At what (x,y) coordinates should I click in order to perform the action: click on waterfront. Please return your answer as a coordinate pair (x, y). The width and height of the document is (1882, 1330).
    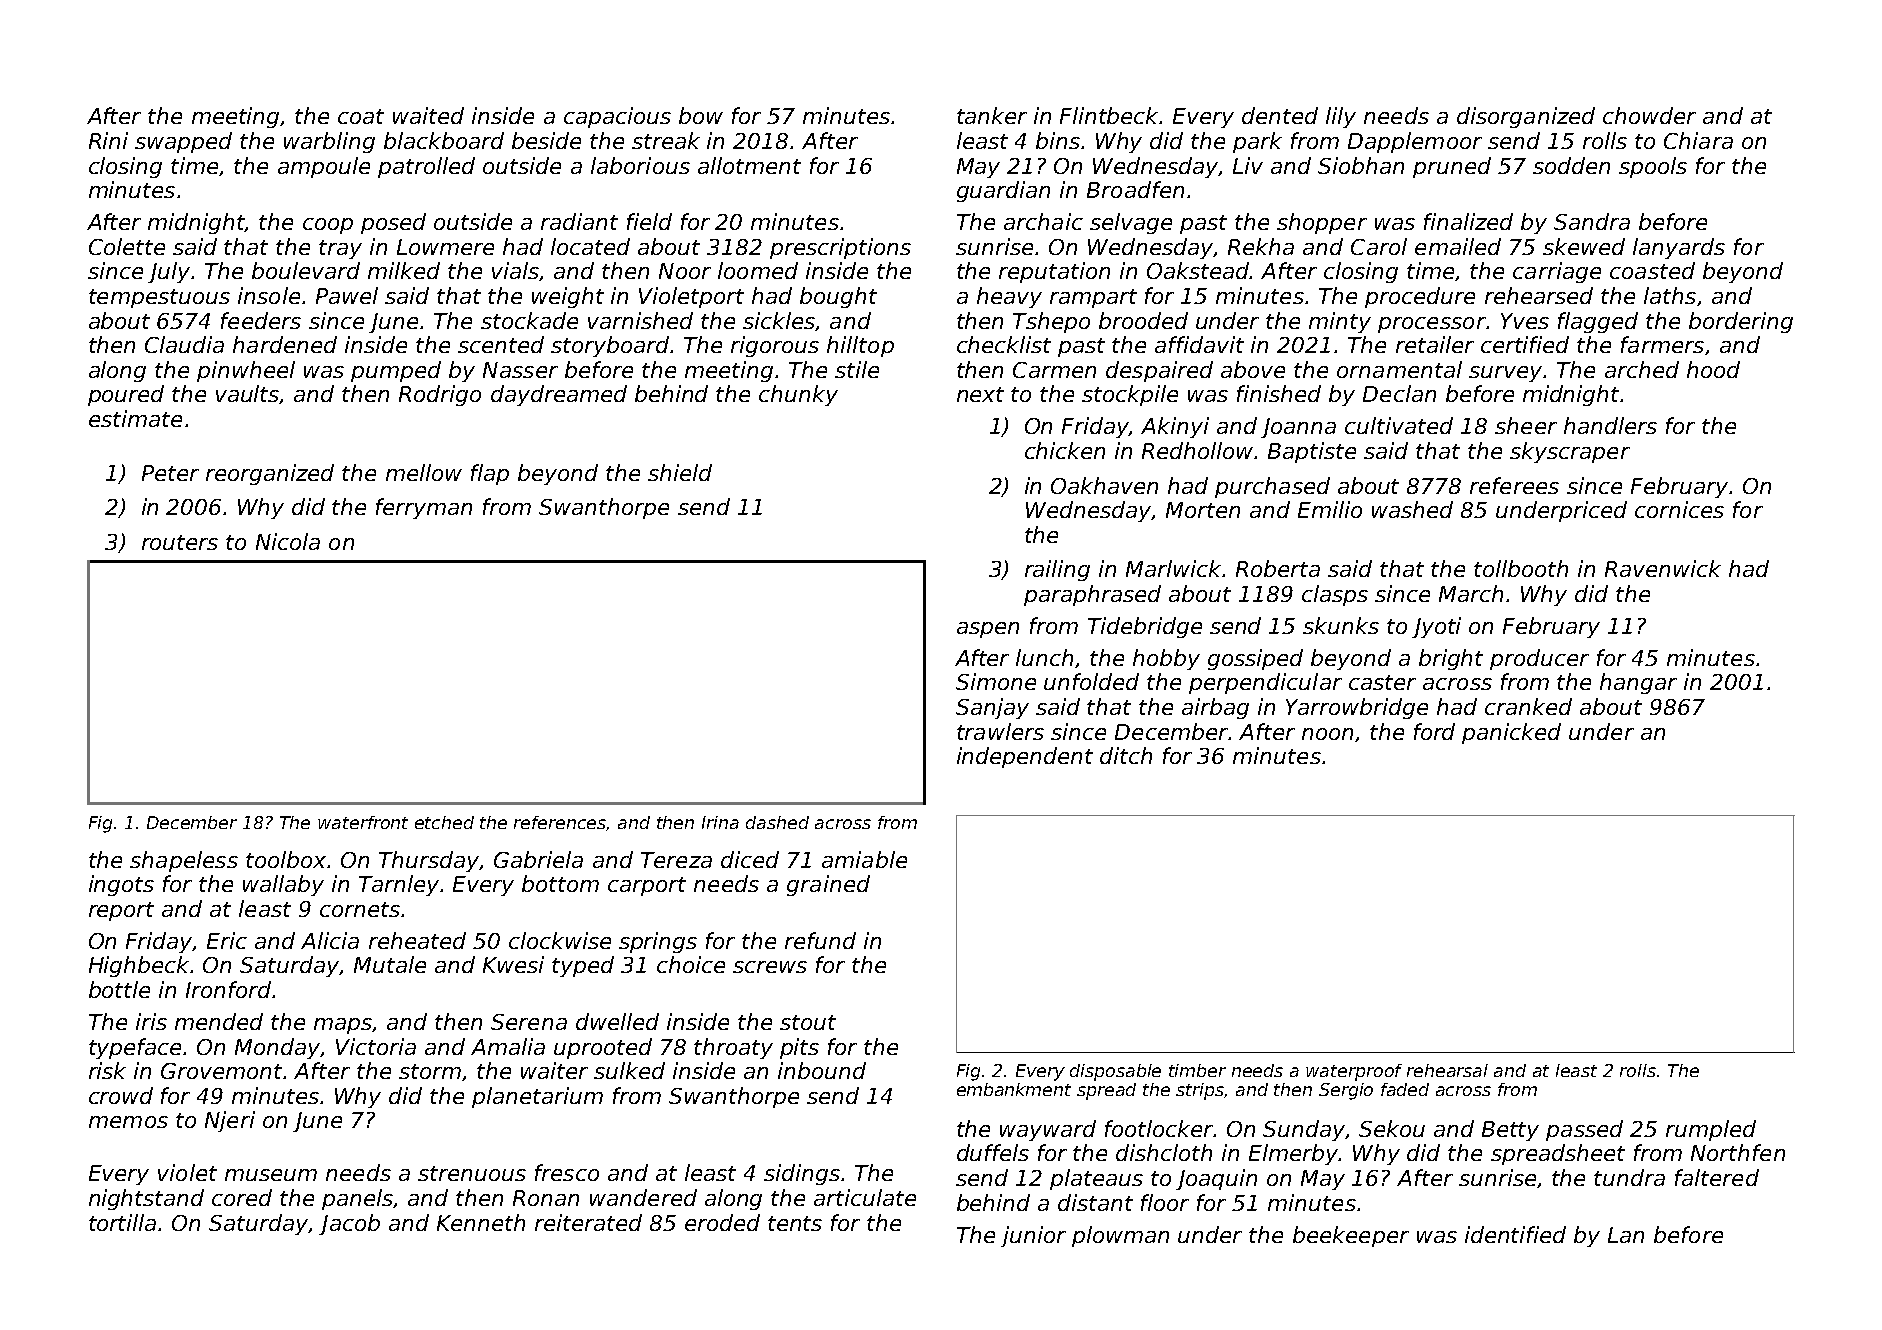
    Looking at the image, I should click on (363, 822).
